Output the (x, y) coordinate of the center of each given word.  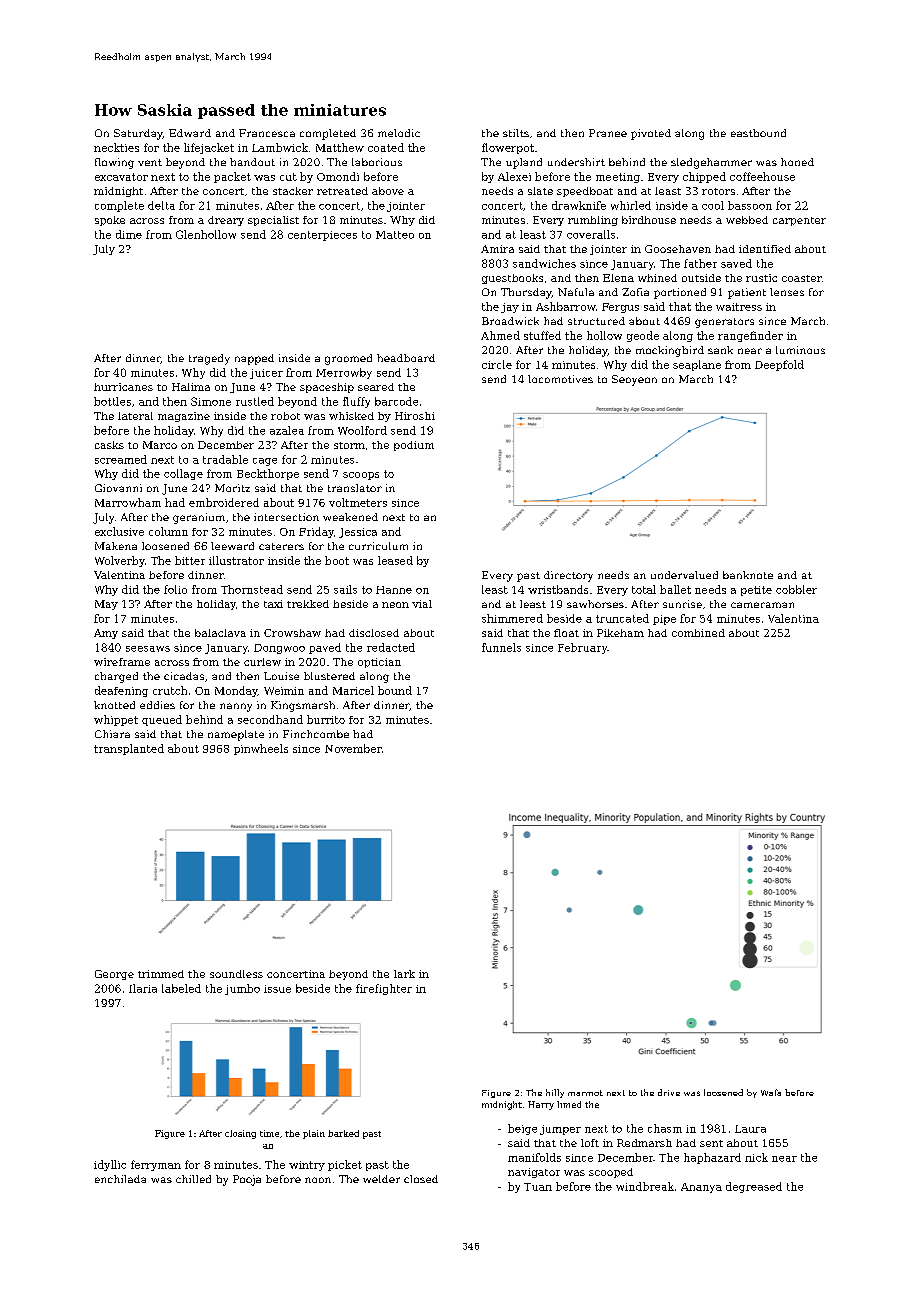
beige (522, 1129)
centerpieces (322, 236)
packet (232, 177)
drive (669, 1092)
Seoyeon (634, 380)
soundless (236, 974)
